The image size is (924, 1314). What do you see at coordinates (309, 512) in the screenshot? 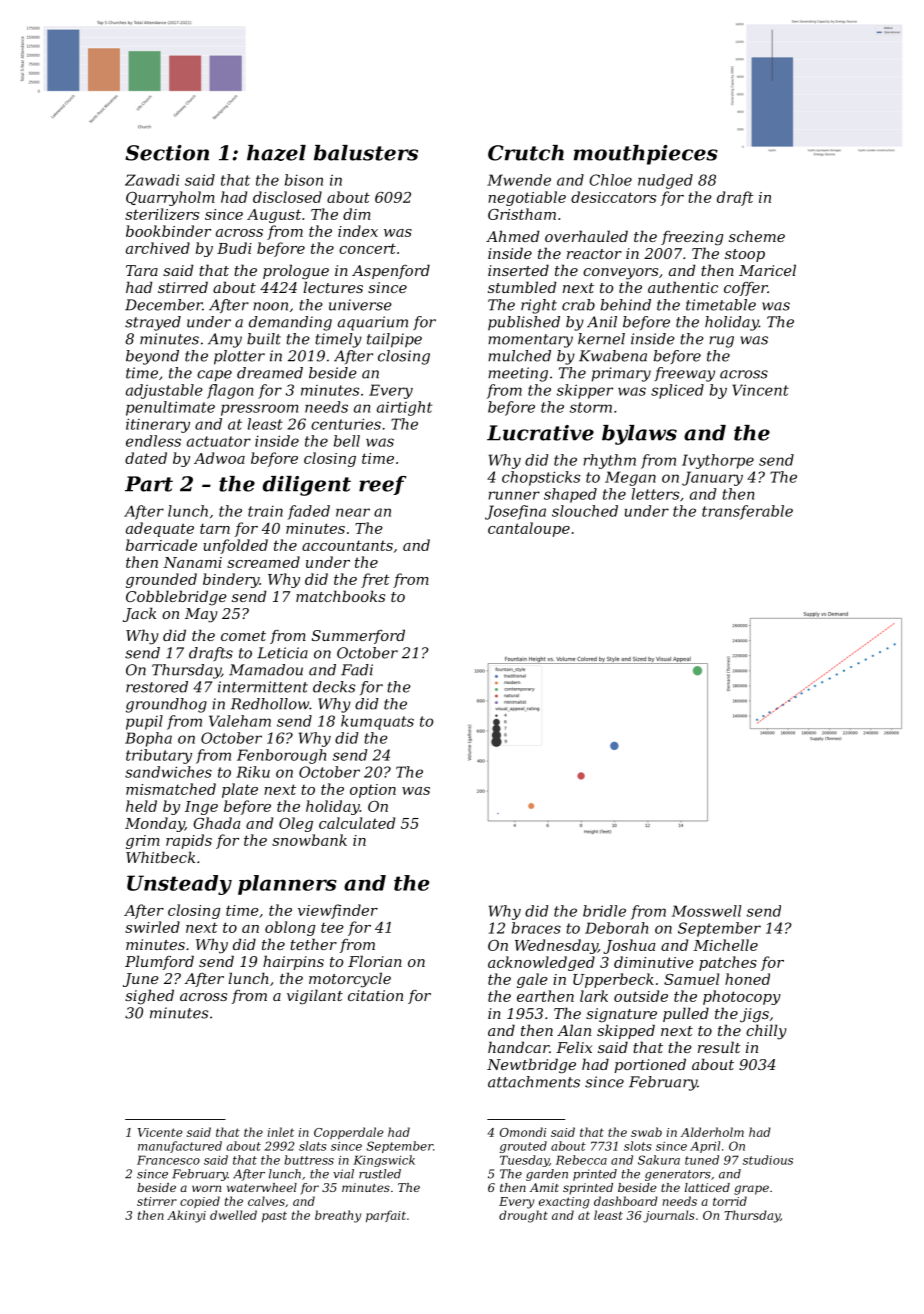
I see `faded` at bounding box center [309, 512].
